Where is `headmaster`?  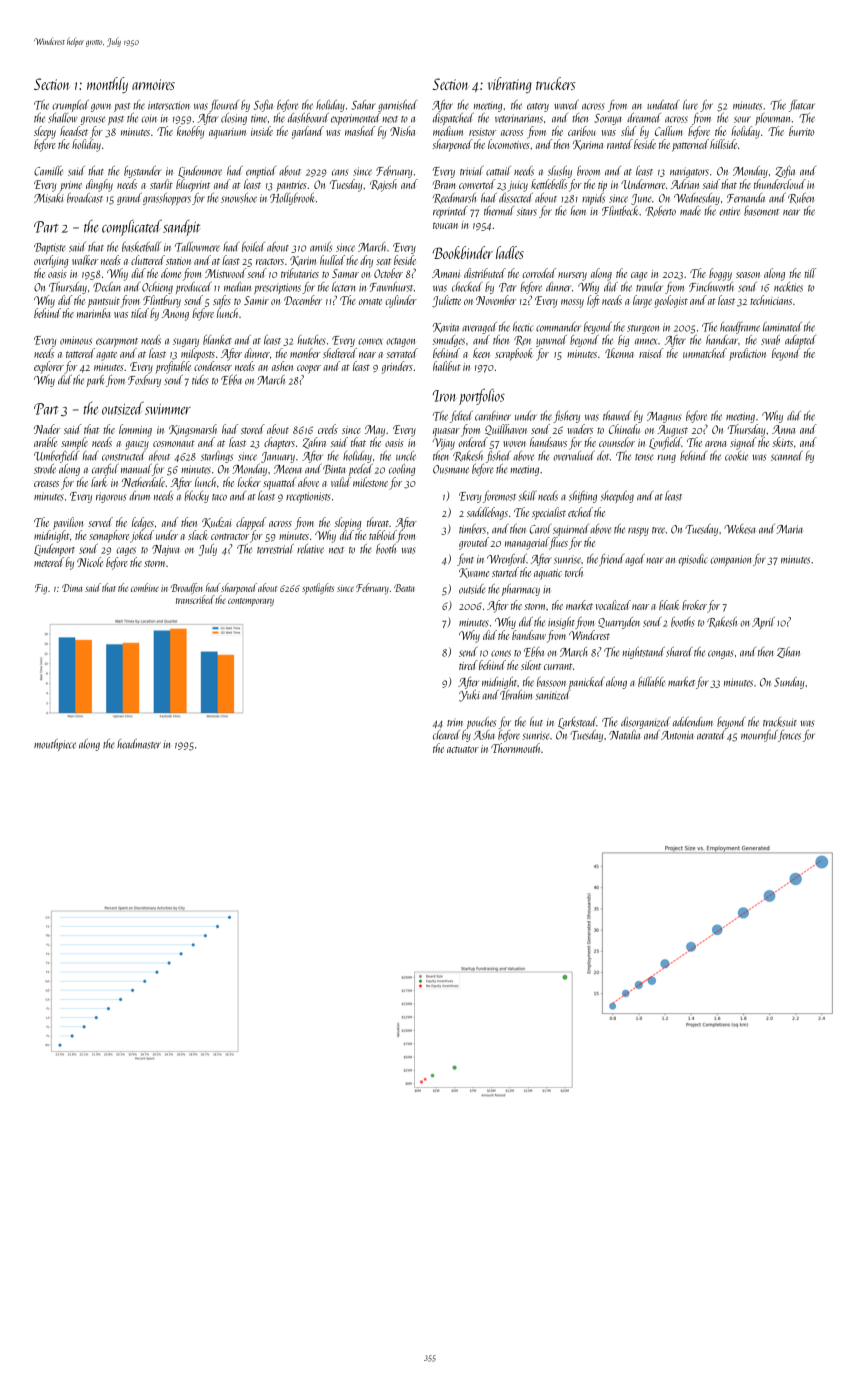 headmaster is located at coordinates (139, 744).
